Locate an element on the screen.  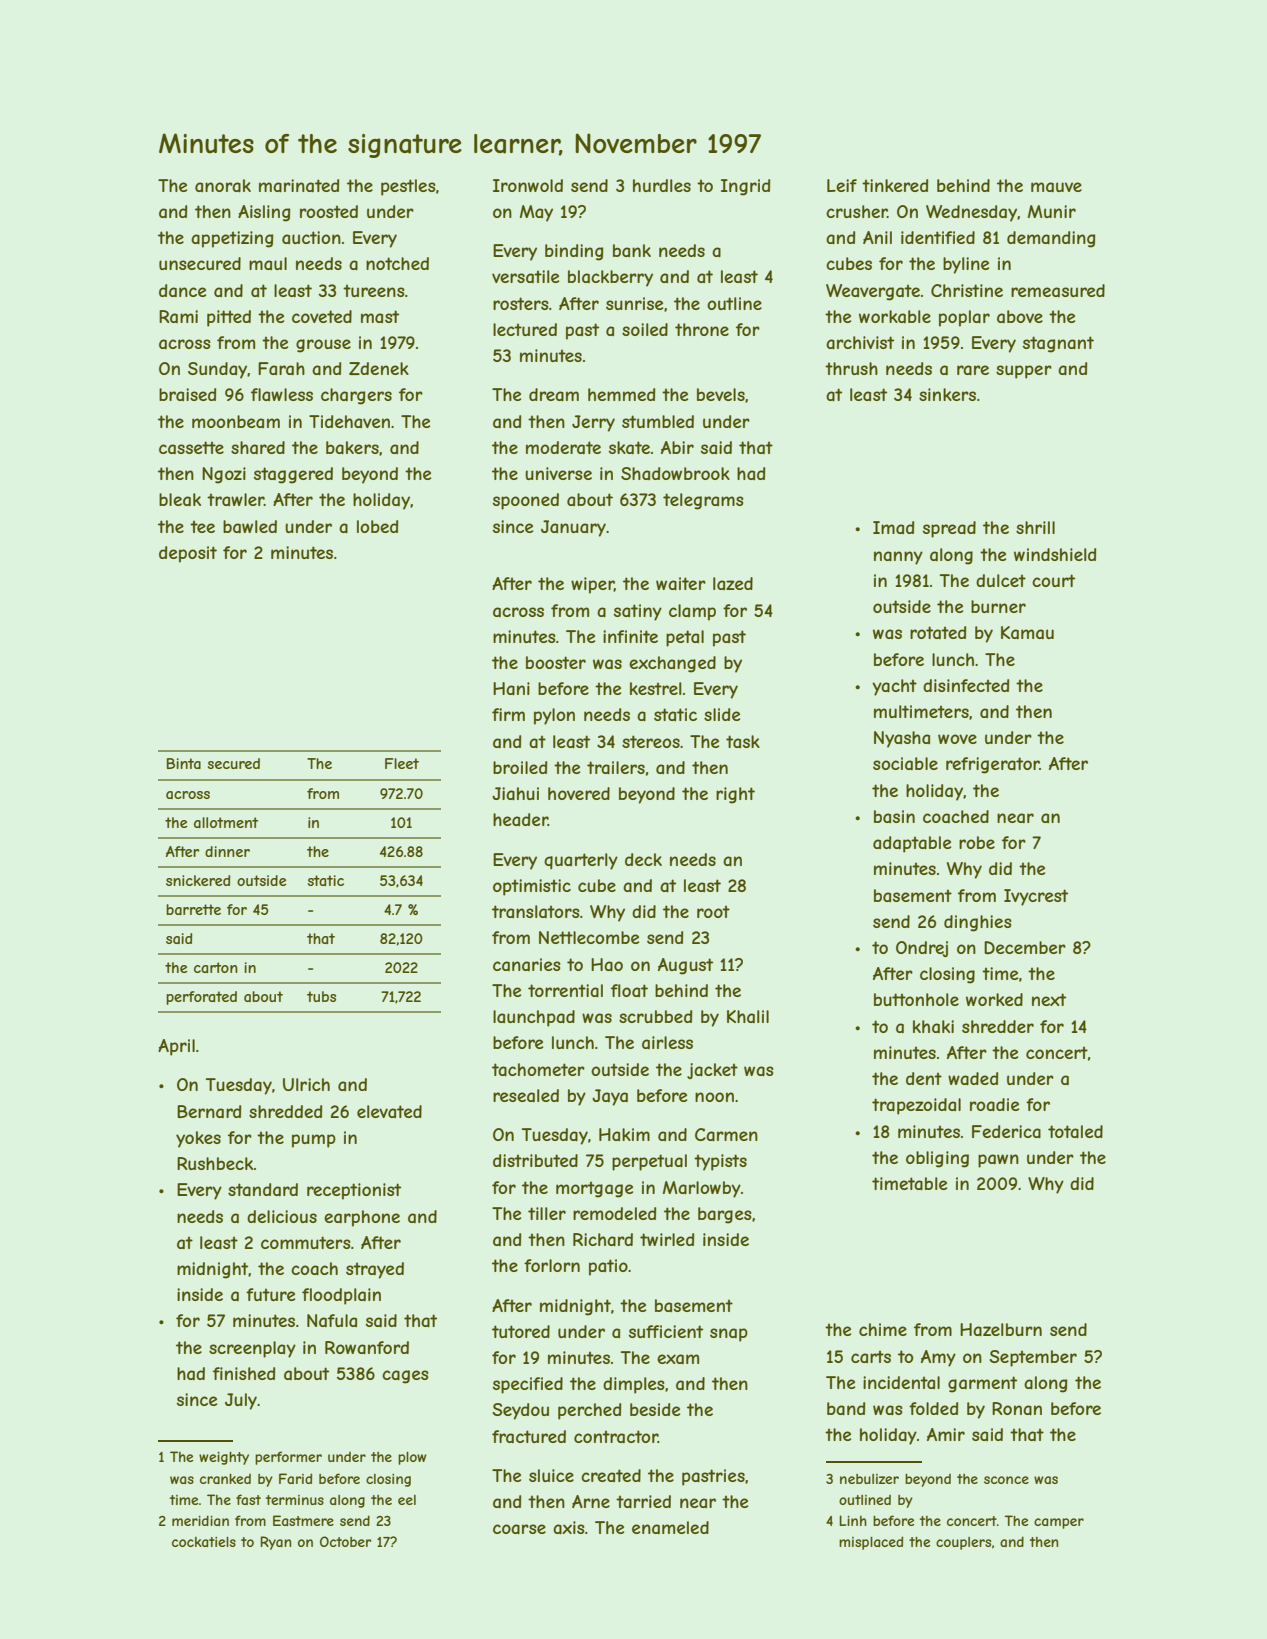
noon is located at coordinates (714, 1097).
